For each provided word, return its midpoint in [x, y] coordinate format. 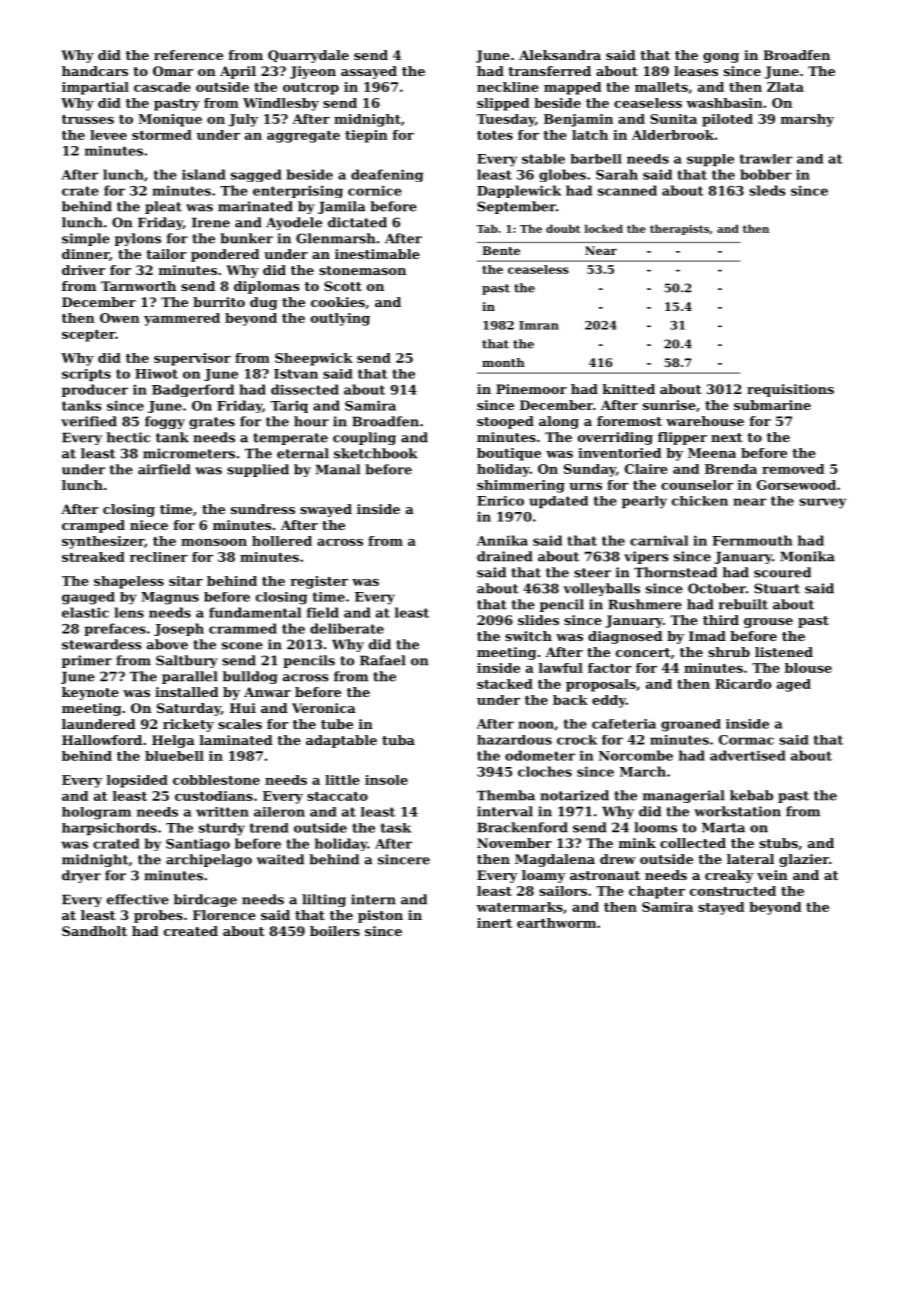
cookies [338, 302]
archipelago [209, 860]
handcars [95, 71]
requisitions [790, 390]
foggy [165, 422]
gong [721, 58]
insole [386, 780]
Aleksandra [560, 55]
